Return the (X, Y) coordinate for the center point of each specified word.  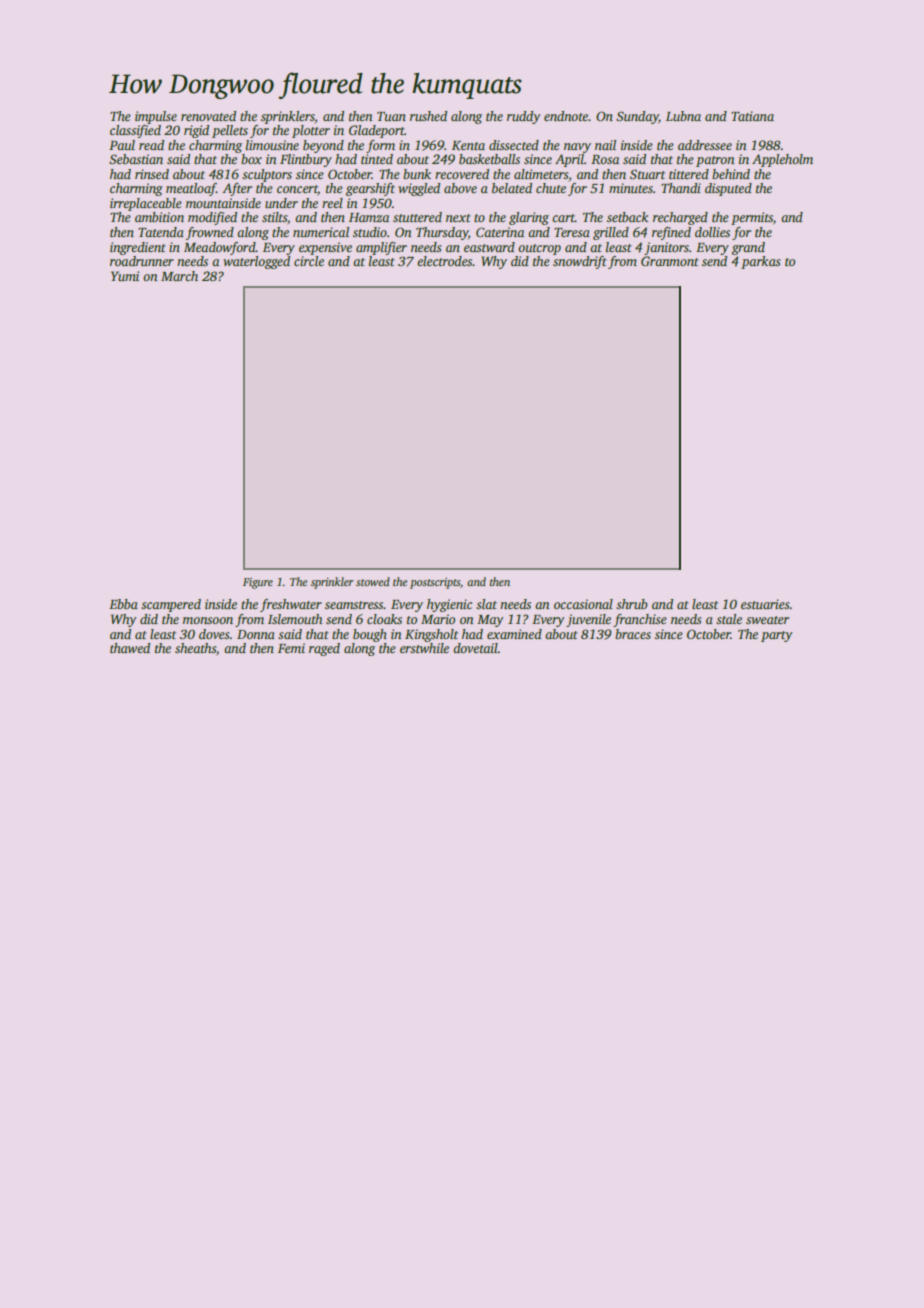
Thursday (442, 233)
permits (752, 218)
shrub (632, 604)
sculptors (267, 175)
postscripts (435, 583)
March (179, 276)
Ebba (123, 604)
